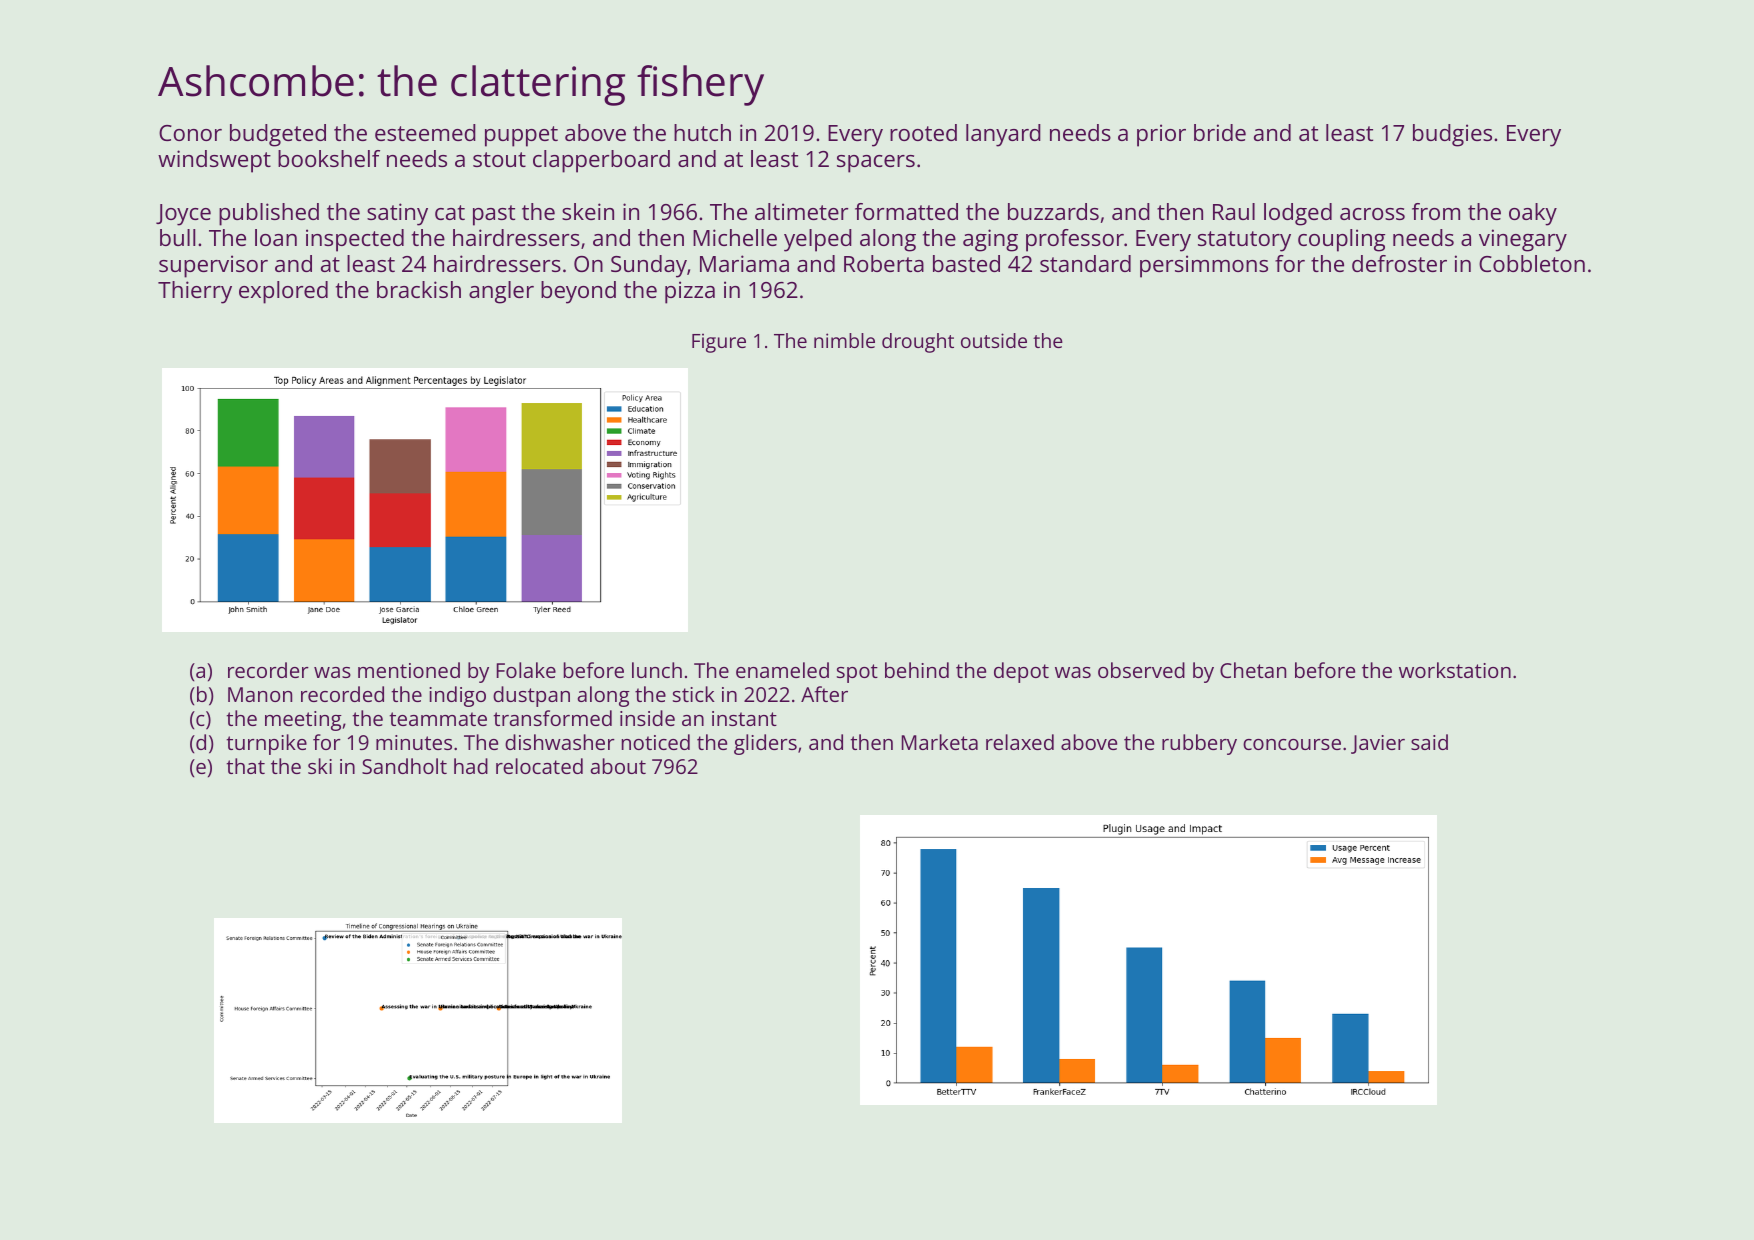 This screenshot has height=1240, width=1754. Describe the element at coordinates (195, 292) in the screenshot. I see `Thierry` at that location.
